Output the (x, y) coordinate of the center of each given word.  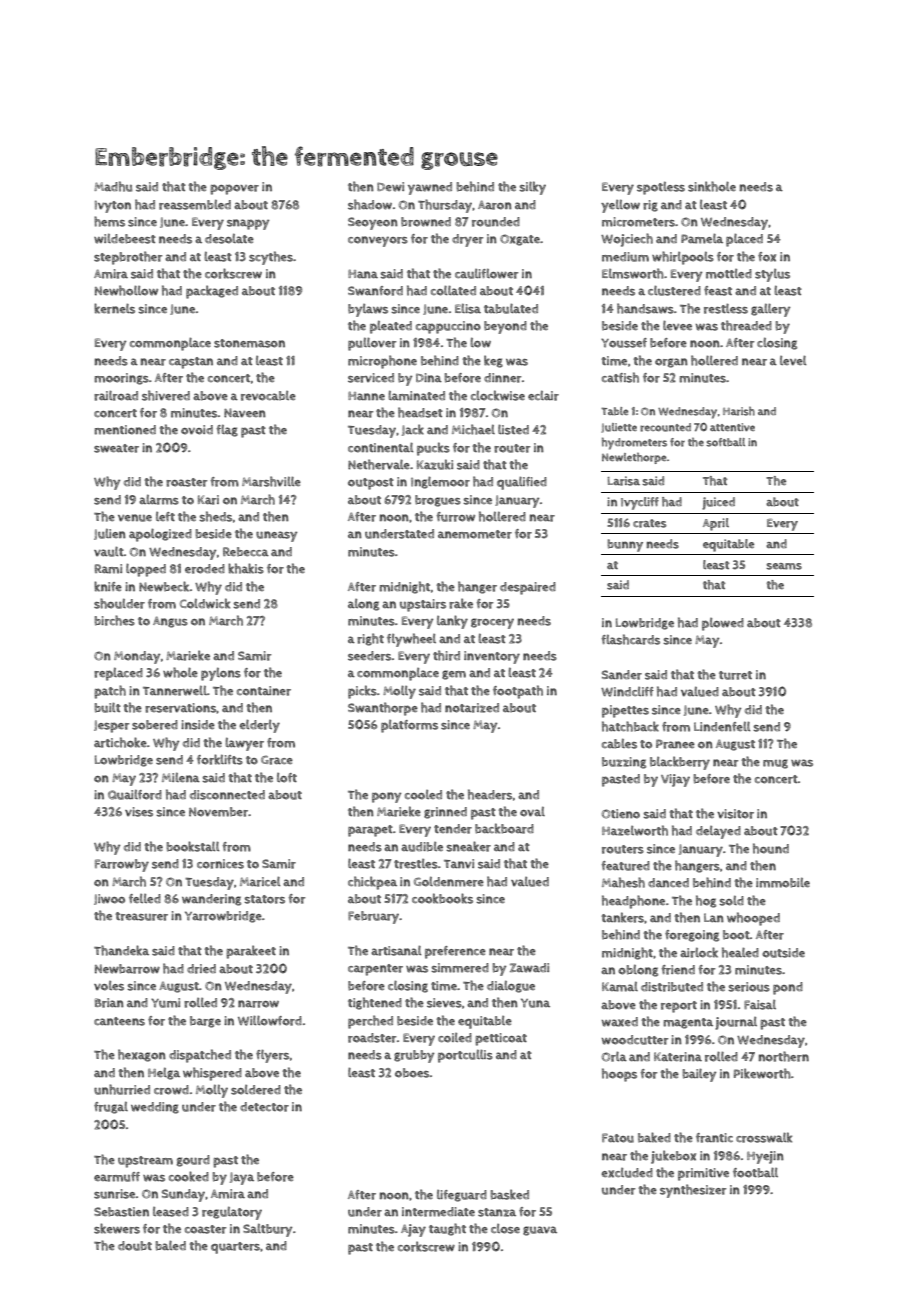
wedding (155, 1108)
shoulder (119, 603)
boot (736, 935)
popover (234, 189)
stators (264, 899)
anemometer (475, 534)
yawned (430, 188)
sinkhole (712, 186)
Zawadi (529, 968)
